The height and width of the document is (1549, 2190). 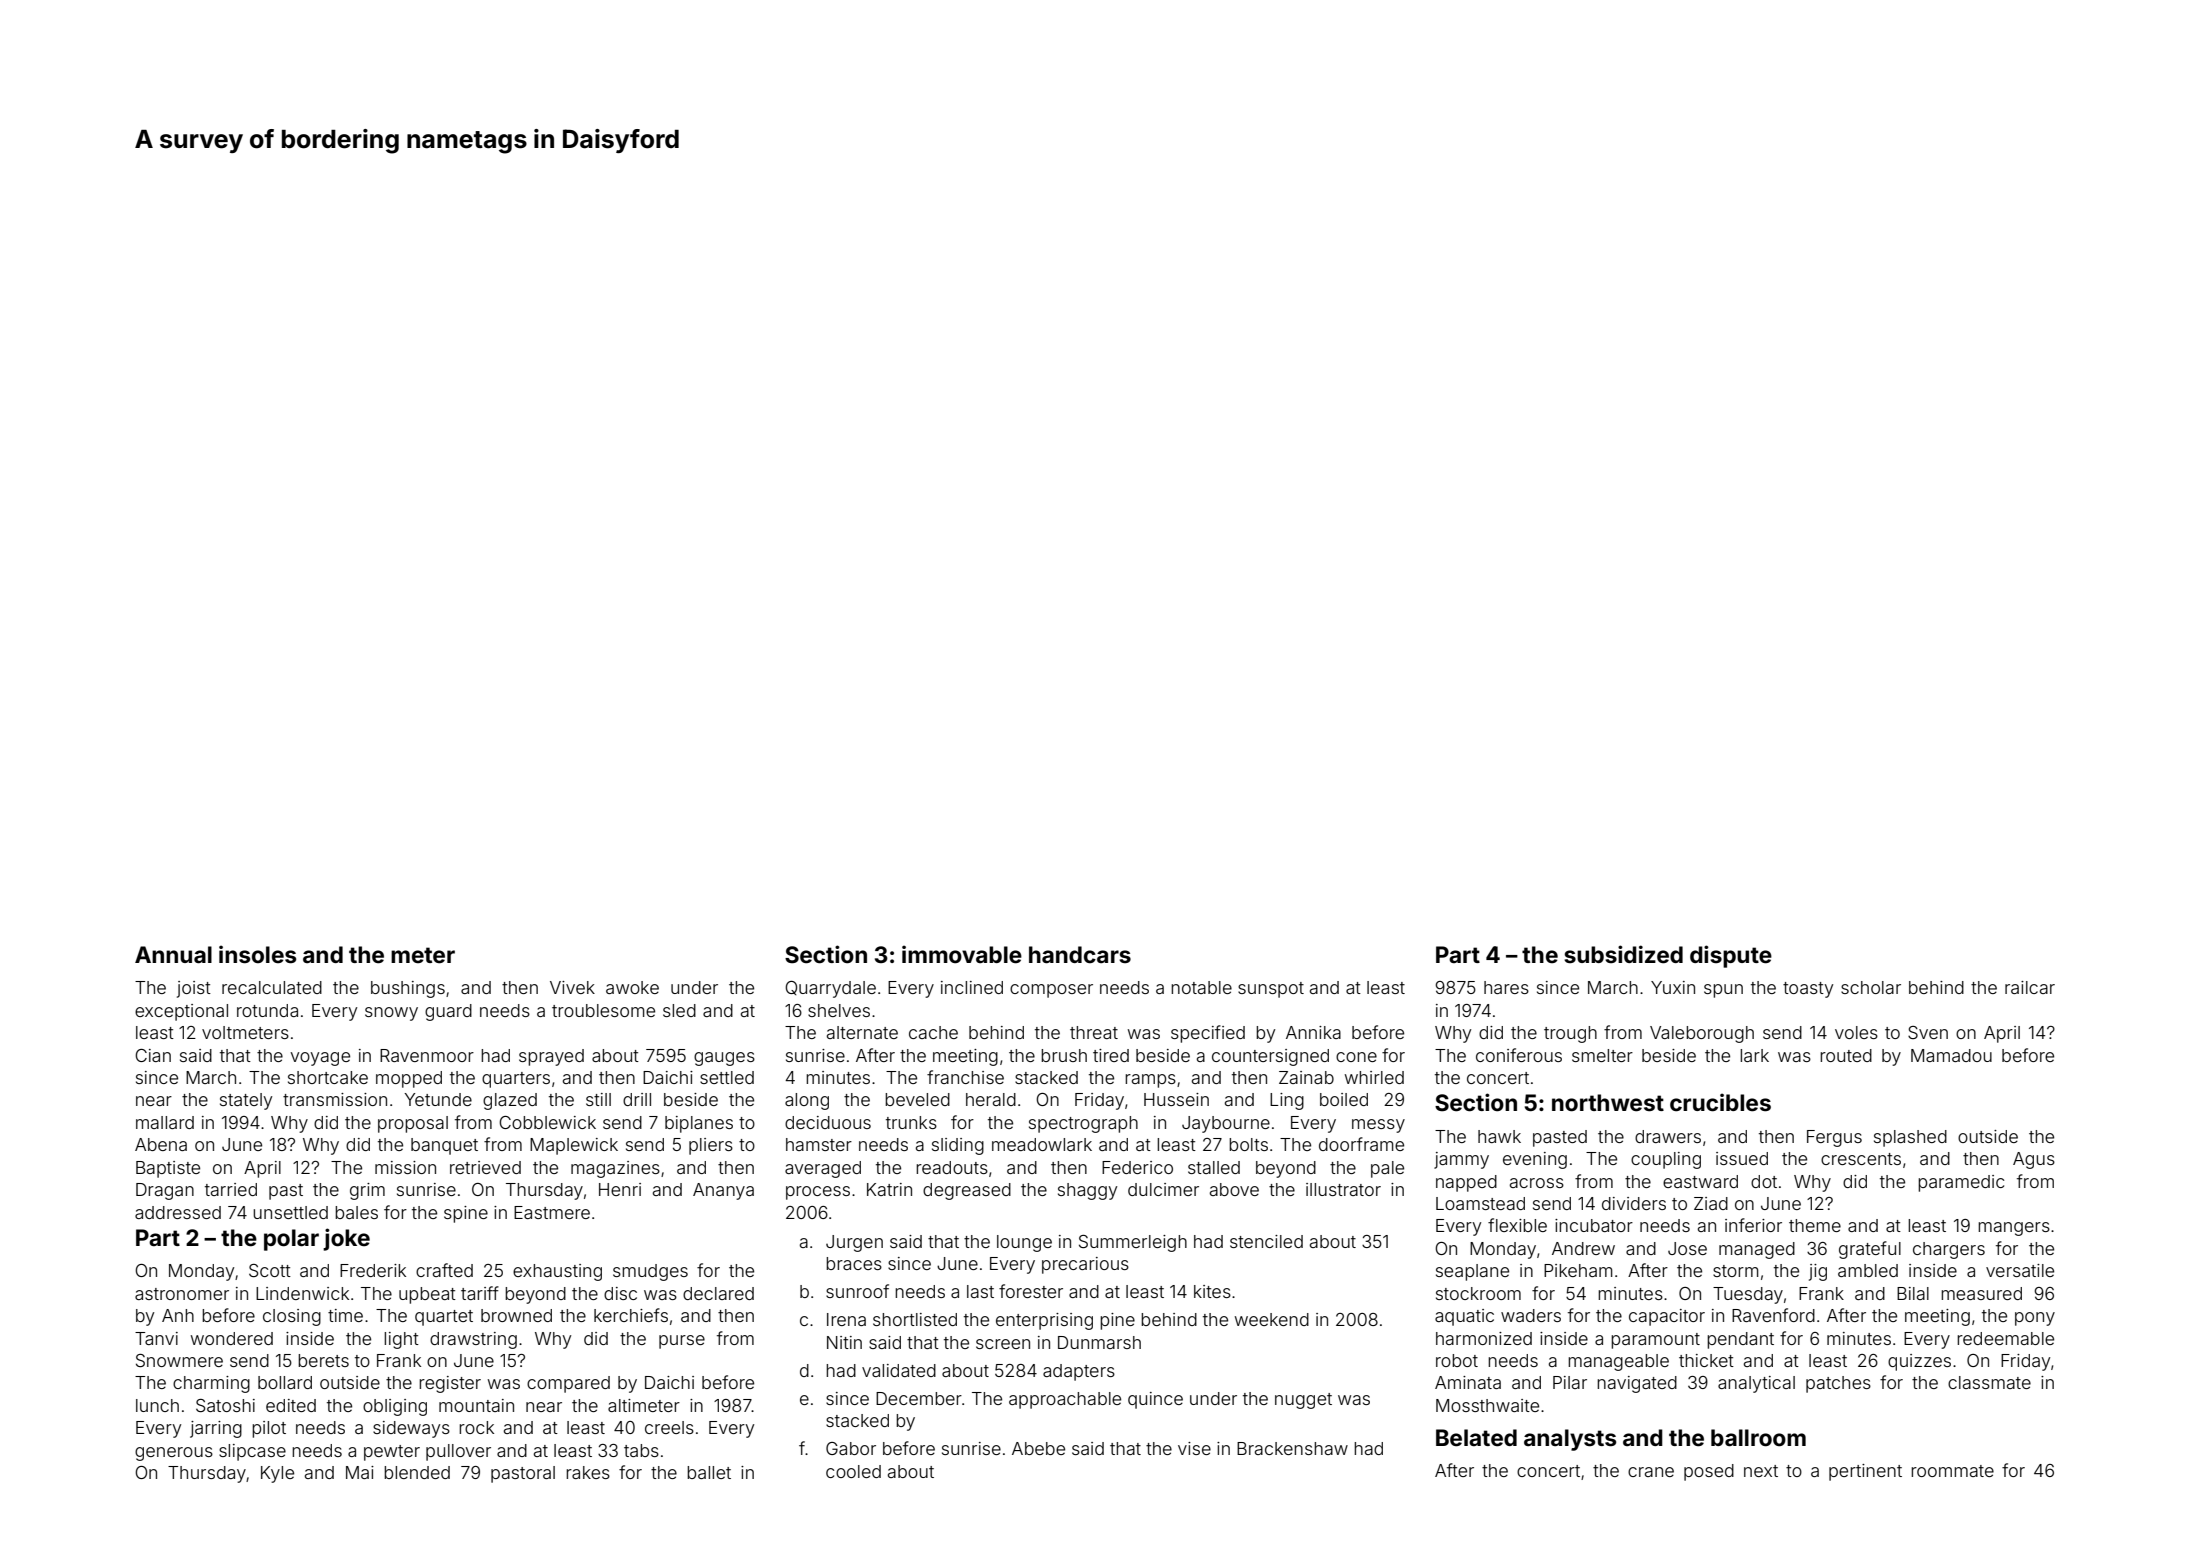 I want to click on shortcake, so click(x=328, y=1077).
